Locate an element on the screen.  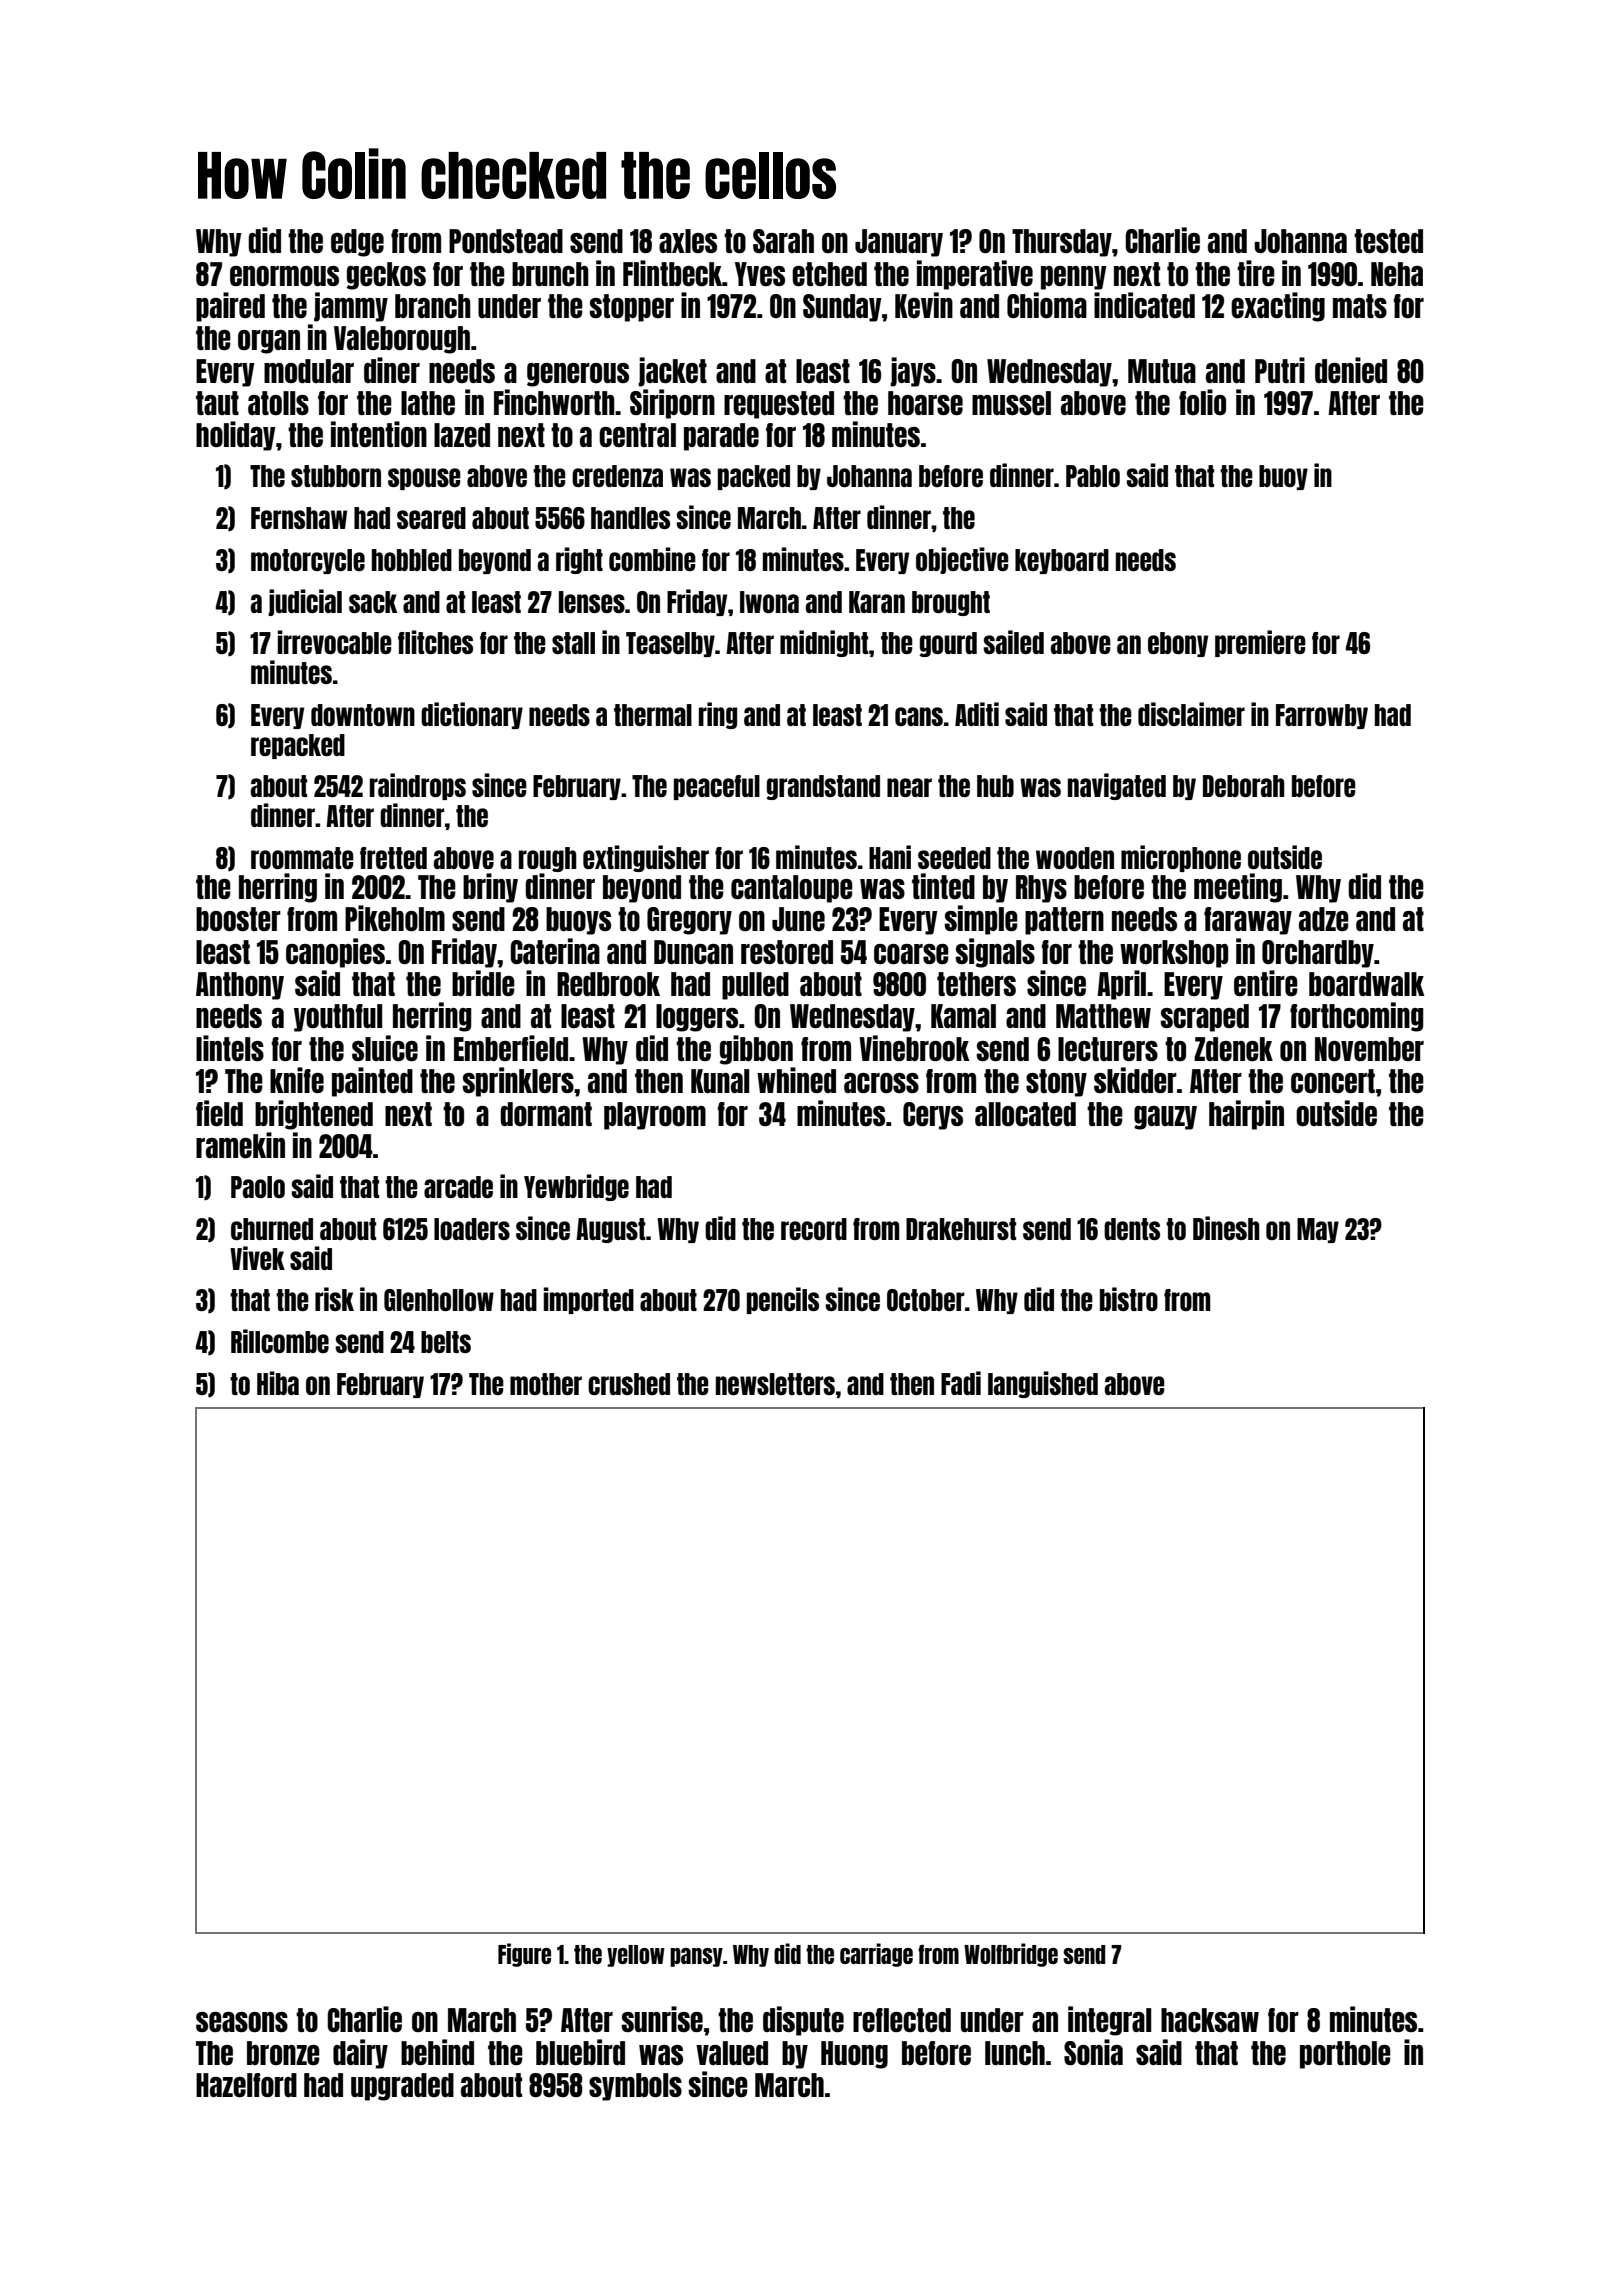
mats is located at coordinates (1360, 306).
